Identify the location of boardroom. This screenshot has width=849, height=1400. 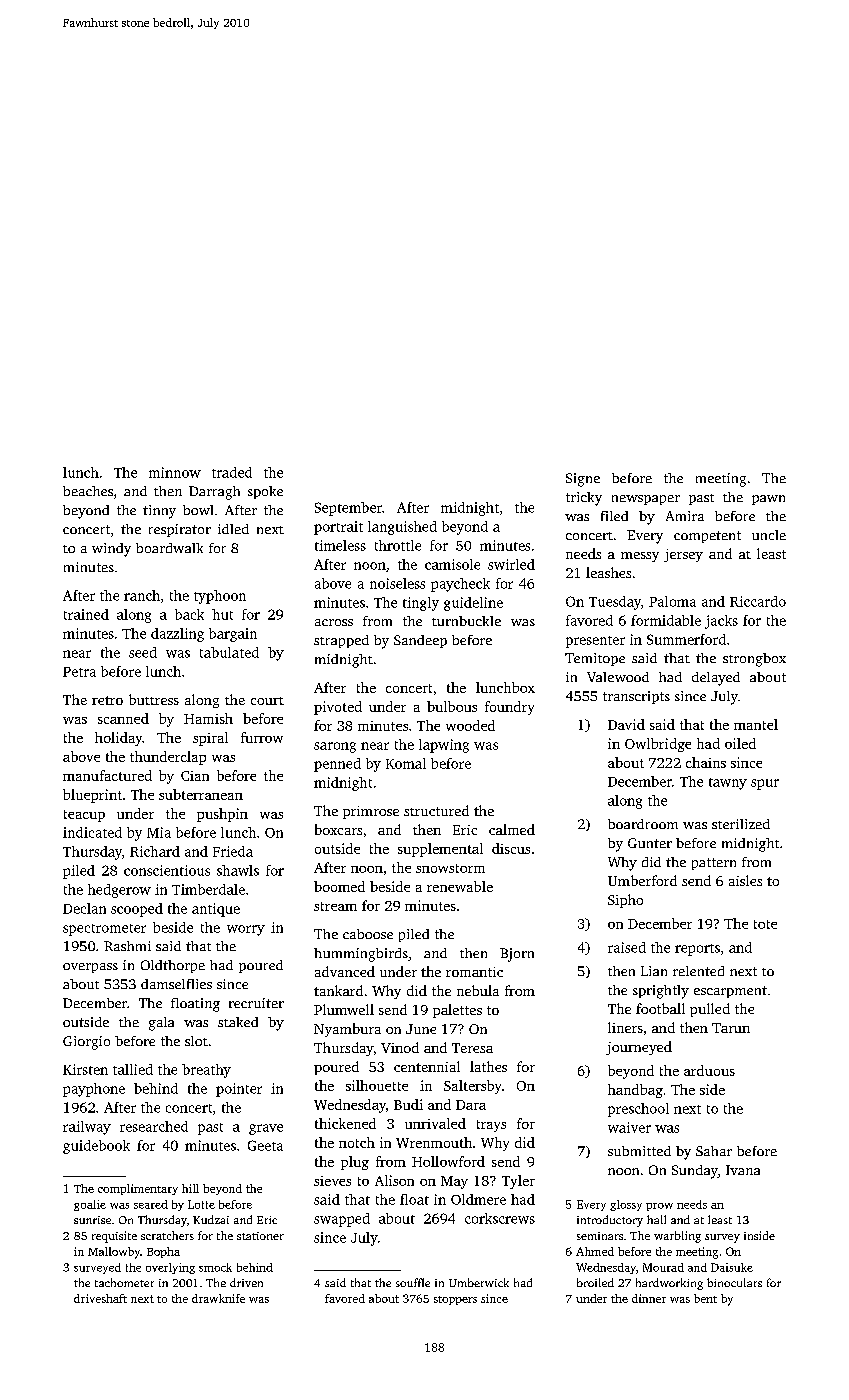
(643, 824).
